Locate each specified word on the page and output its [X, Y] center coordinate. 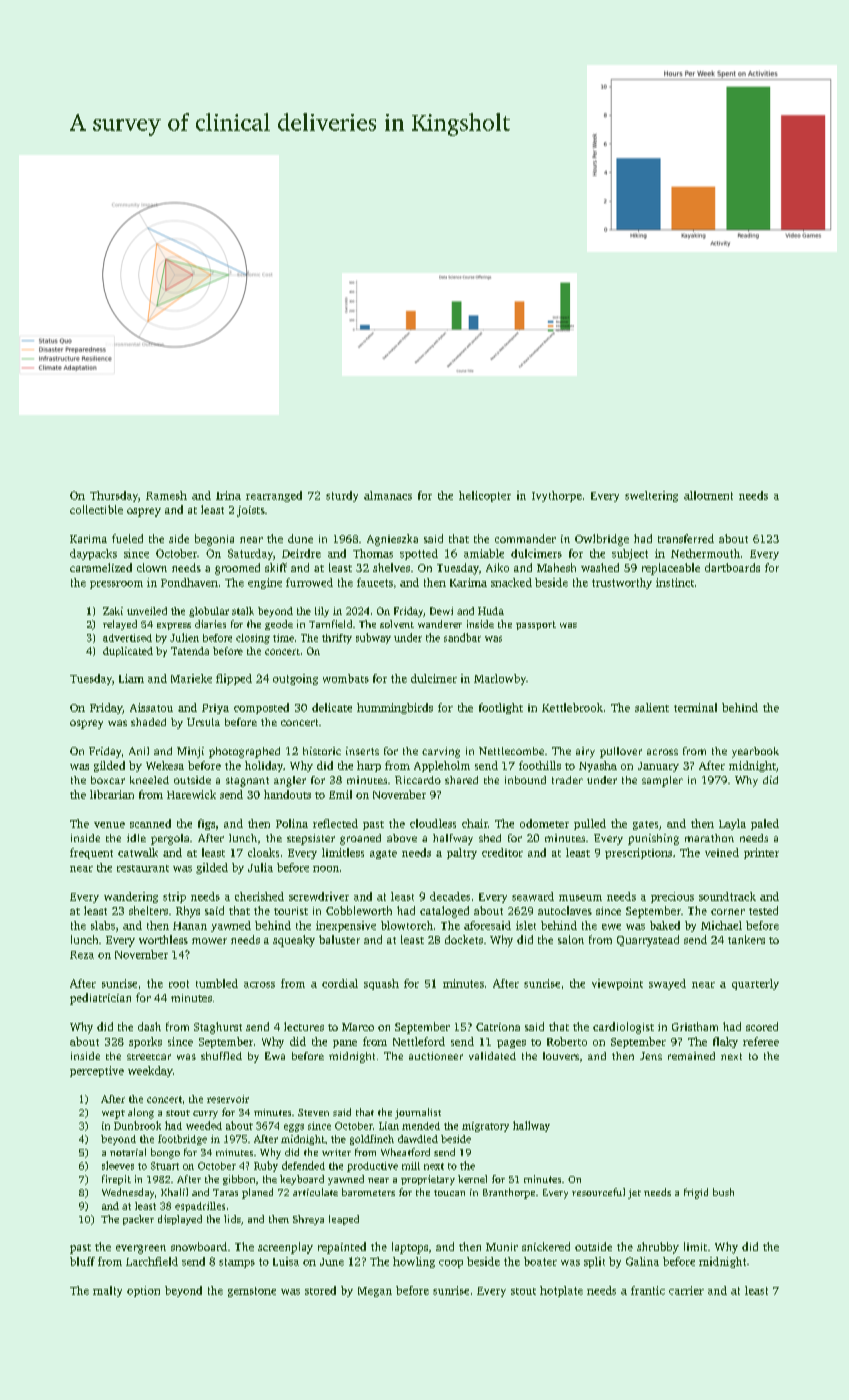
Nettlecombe [511, 751]
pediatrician [100, 999]
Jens [651, 1056]
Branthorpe [509, 1193]
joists [251, 511]
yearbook [755, 752]
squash [381, 984]
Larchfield [152, 1261]
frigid [696, 1193]
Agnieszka [392, 540]
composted [261, 708]
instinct [675, 582]
